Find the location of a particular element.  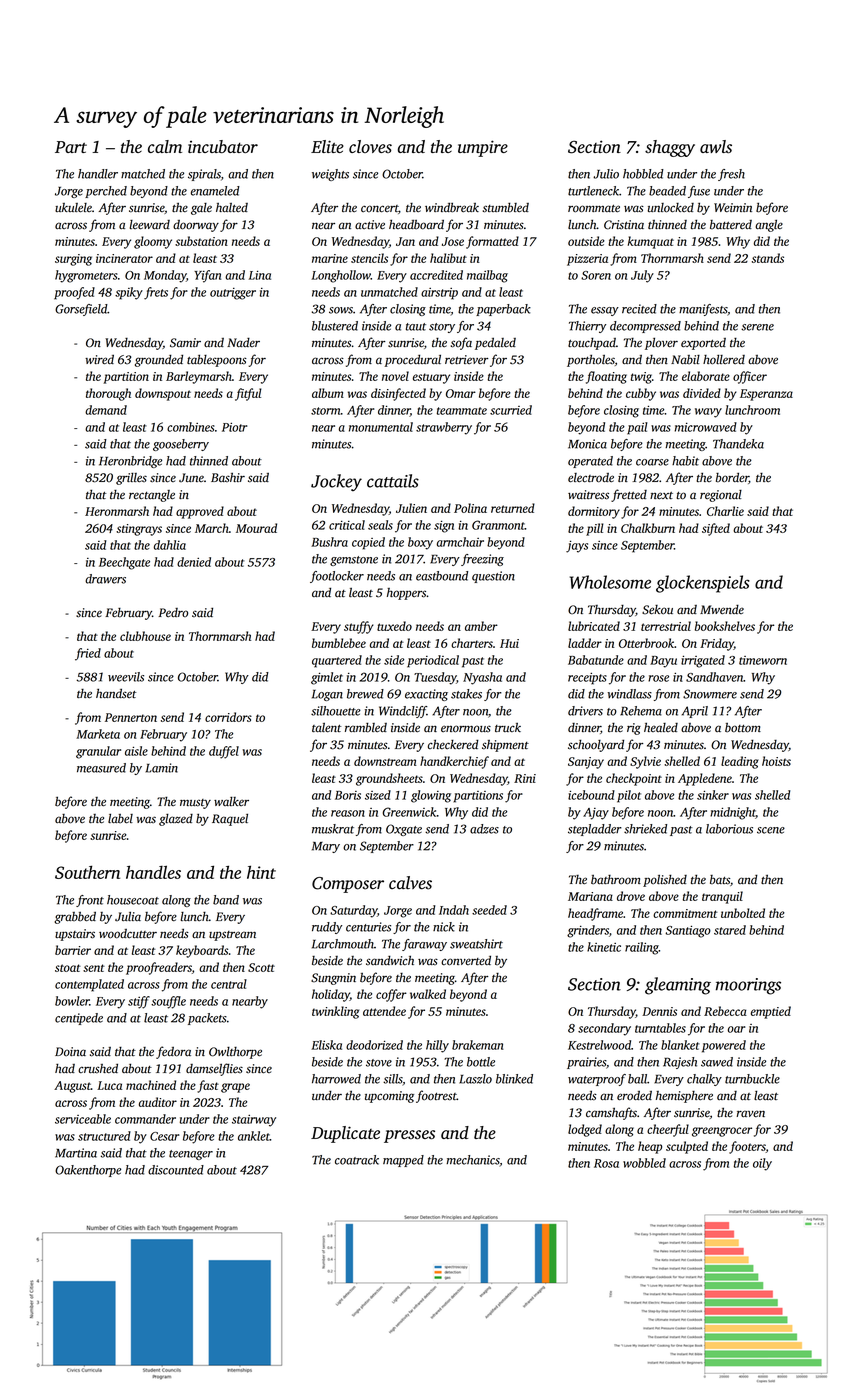

calm is located at coordinates (165, 146).
